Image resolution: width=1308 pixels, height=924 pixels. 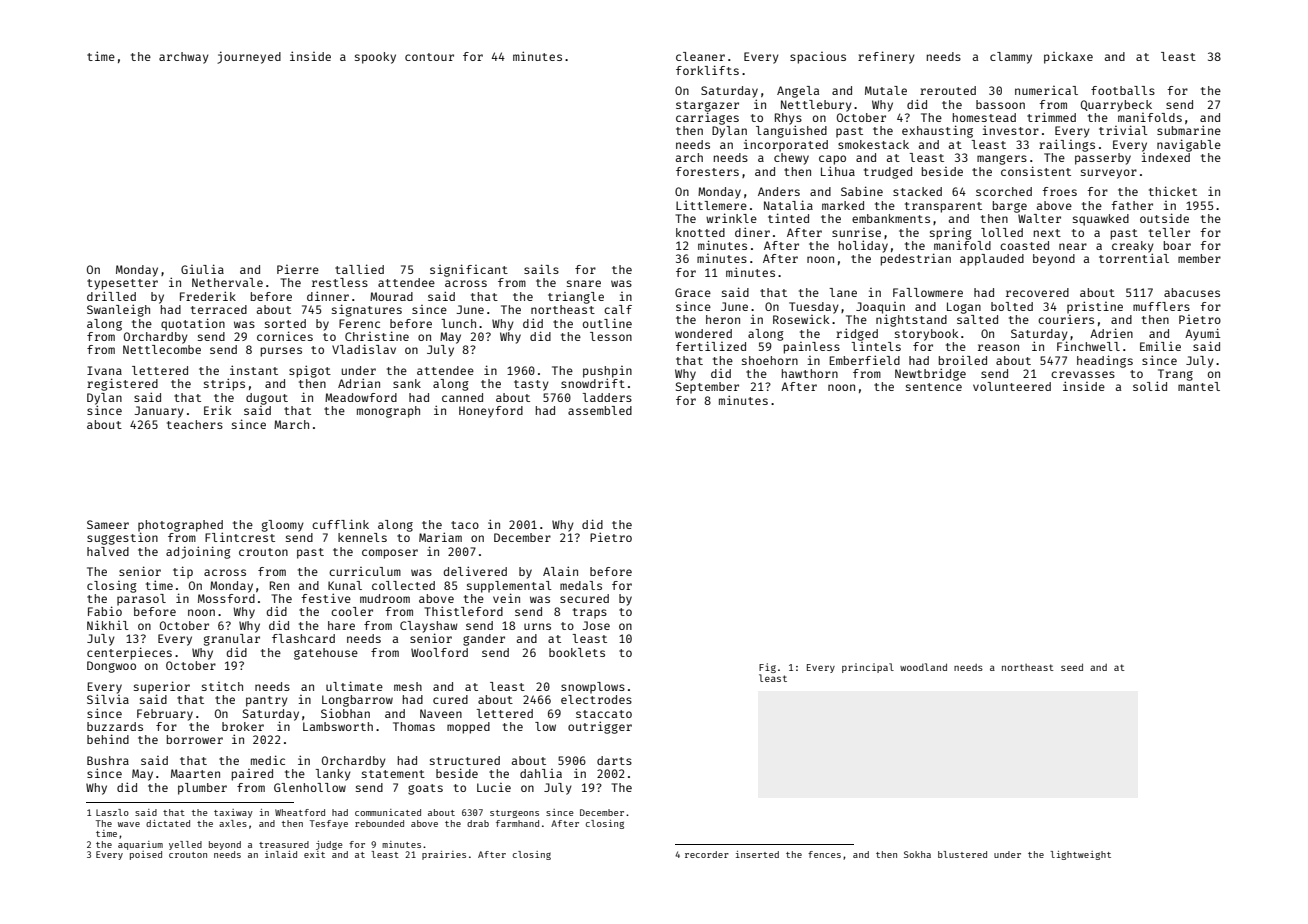 What do you see at coordinates (707, 388) in the image?
I see `September` at bounding box center [707, 388].
